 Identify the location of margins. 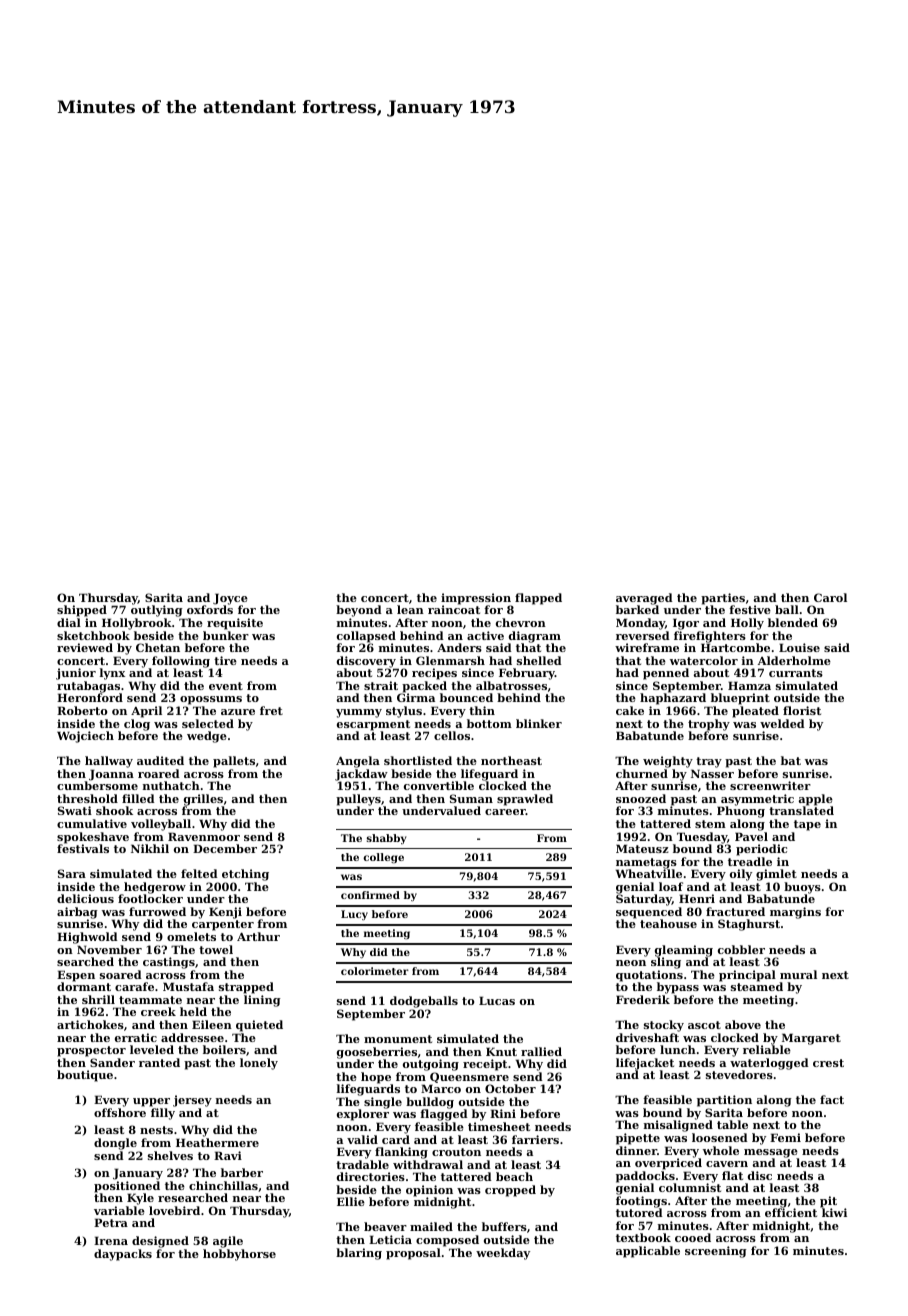
(795, 913).
